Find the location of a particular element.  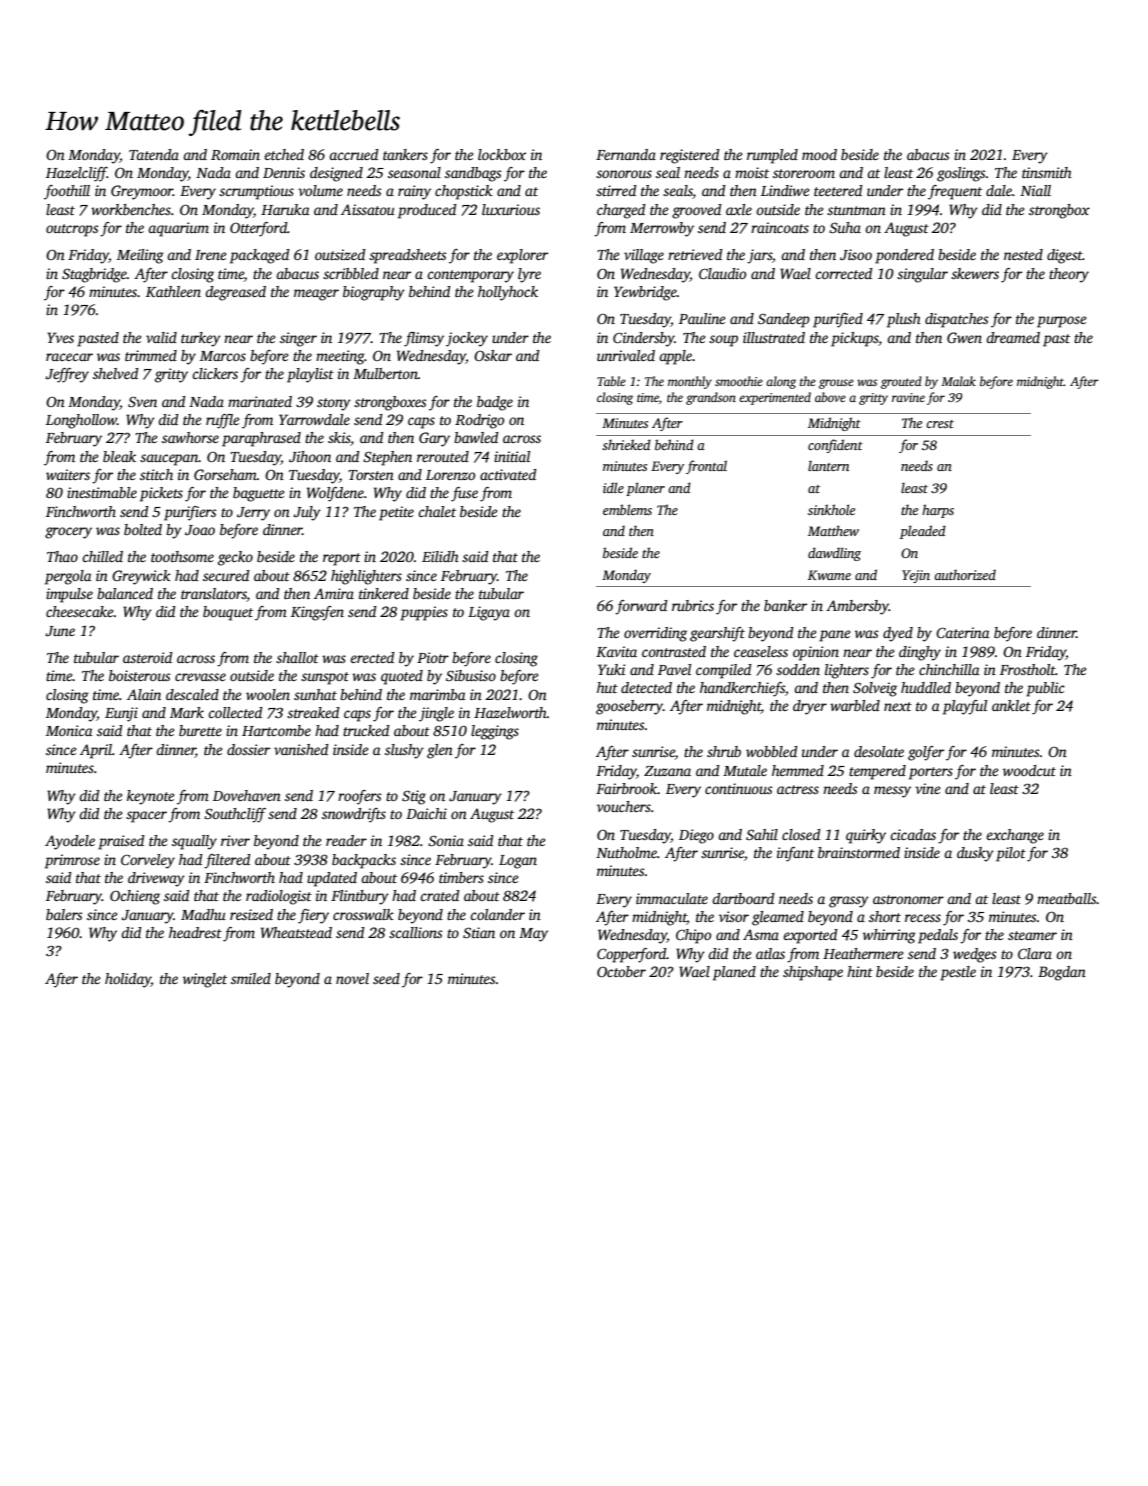

Rodrigo is located at coordinates (479, 421).
